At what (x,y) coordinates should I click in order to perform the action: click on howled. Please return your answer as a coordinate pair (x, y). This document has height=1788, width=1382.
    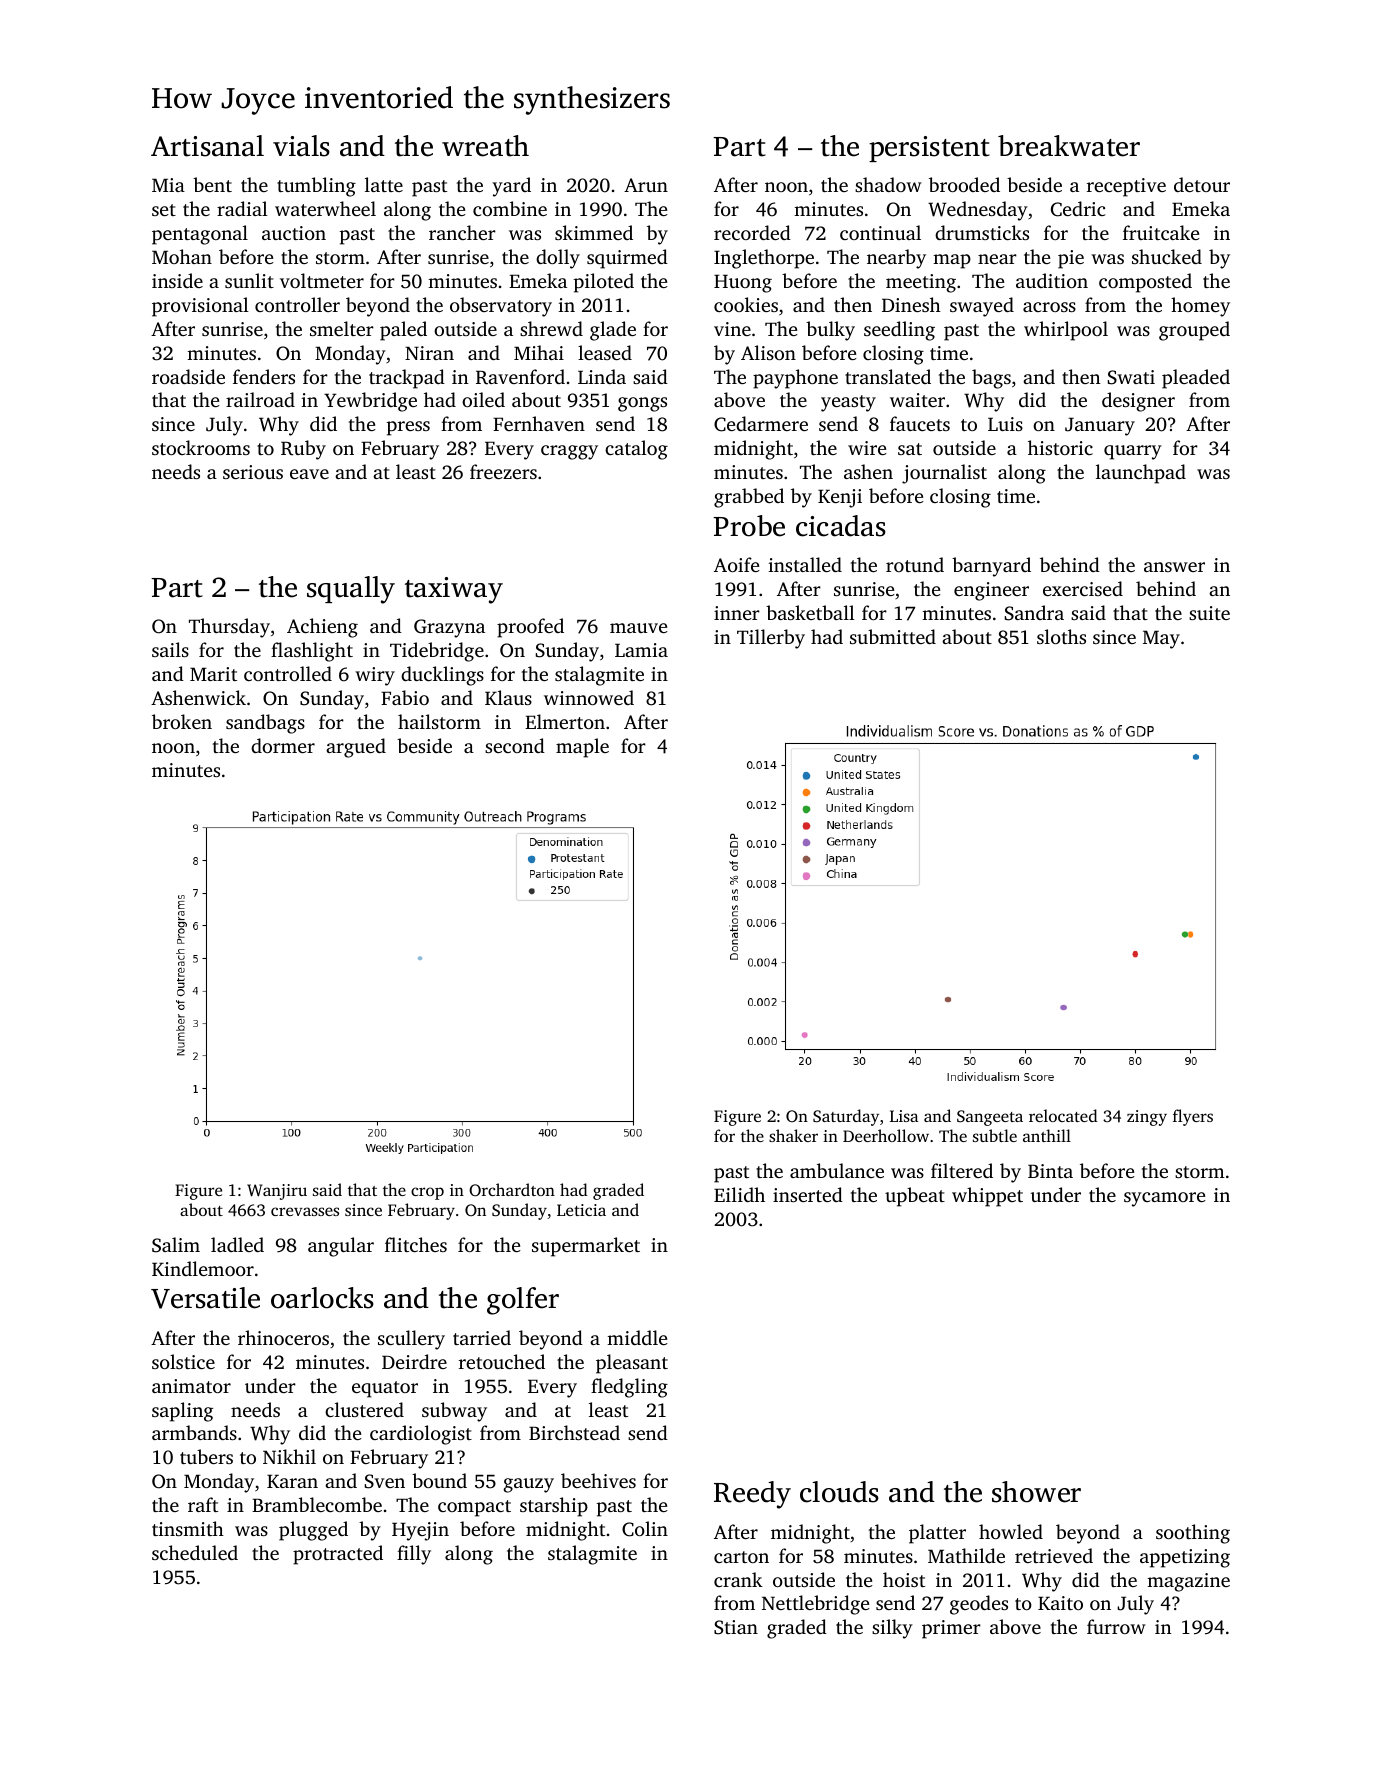
    Looking at the image, I should click on (1011, 1531).
